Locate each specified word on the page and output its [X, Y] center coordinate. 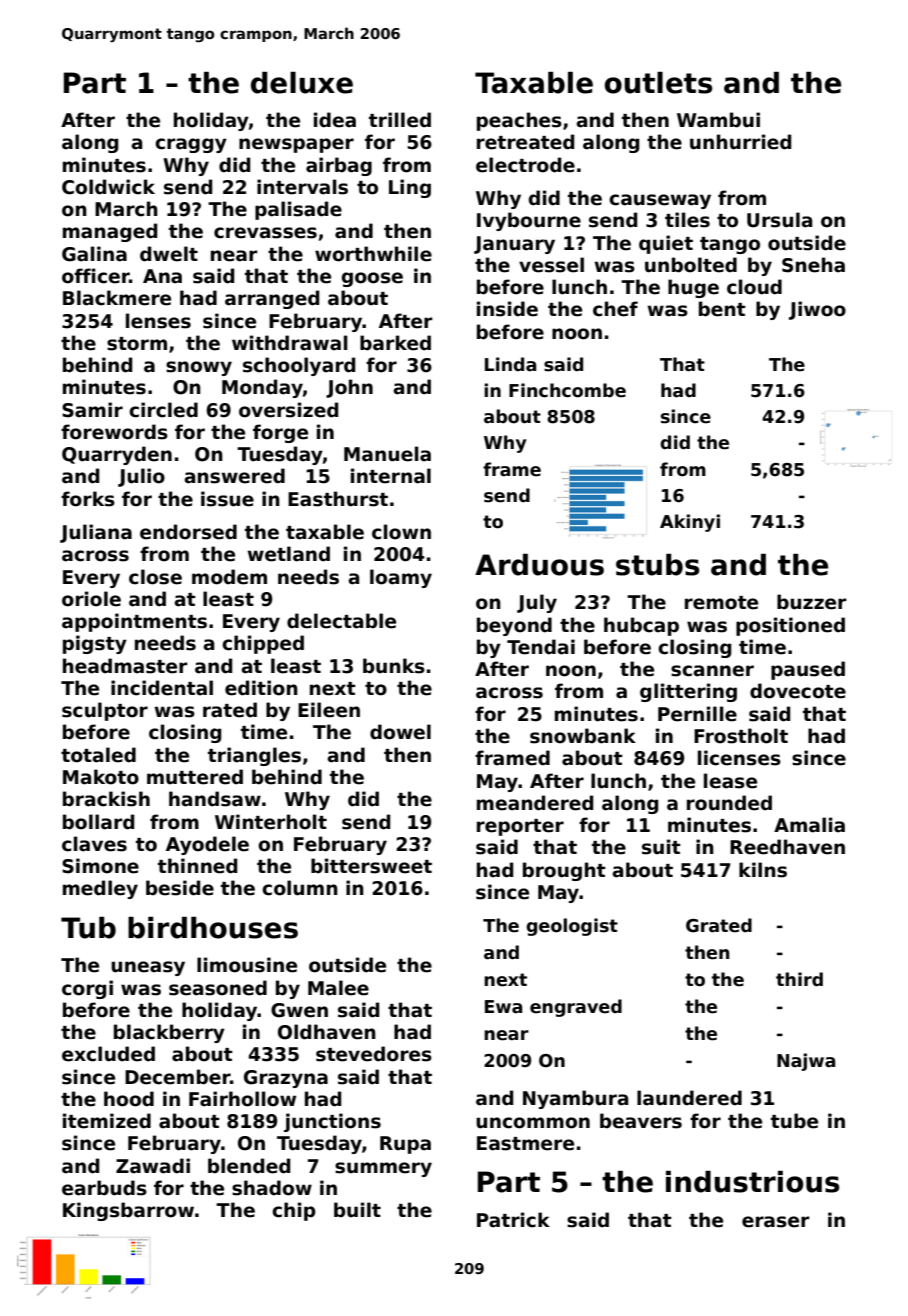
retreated [525, 142]
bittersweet [371, 866]
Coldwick [108, 187]
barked [395, 343]
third [799, 979]
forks [88, 499]
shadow [272, 1188]
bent [722, 309]
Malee [338, 988]
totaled [98, 755]
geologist [572, 927]
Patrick [513, 1220]
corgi [87, 989]
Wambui [718, 120]
